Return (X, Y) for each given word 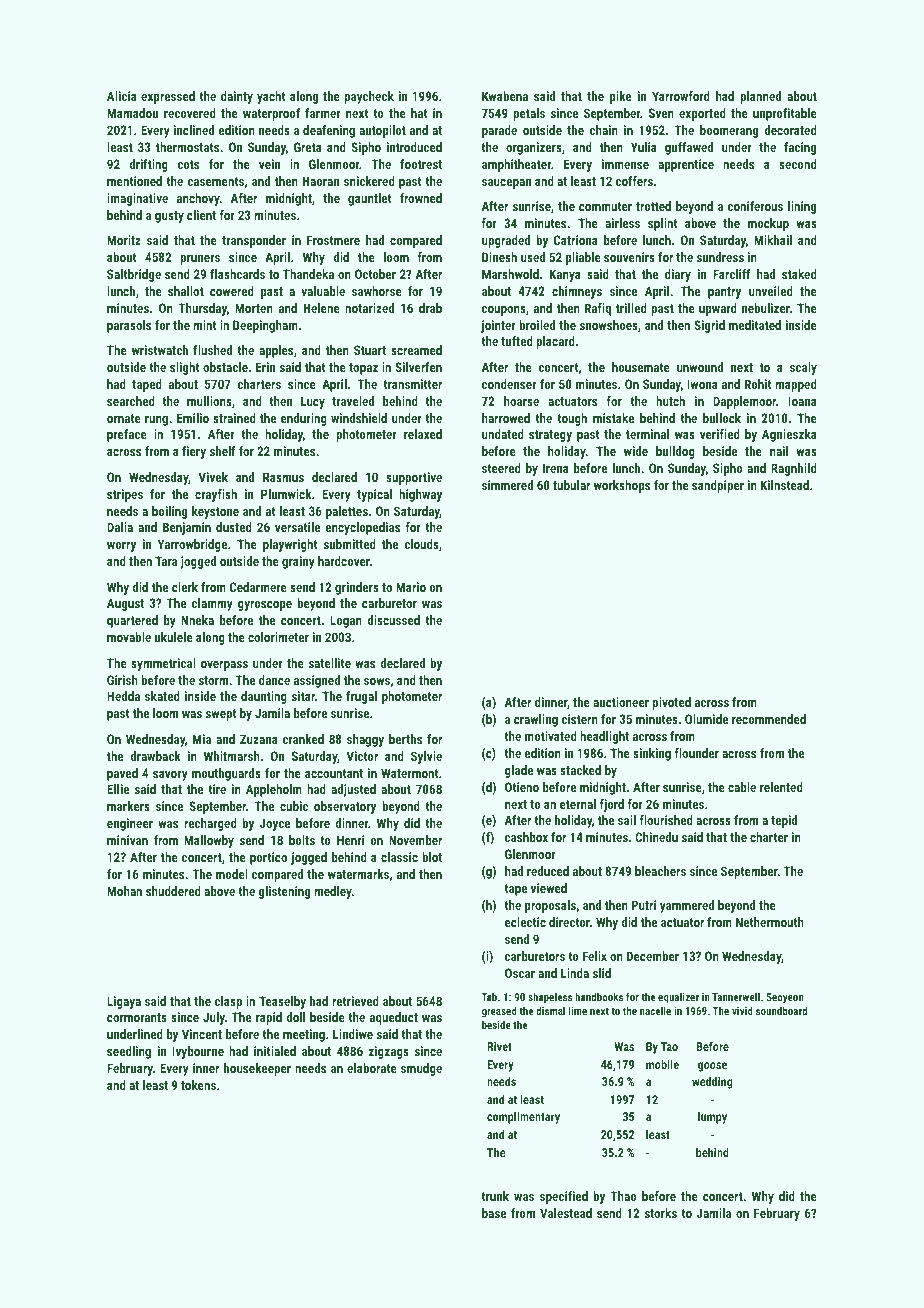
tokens (198, 1085)
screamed (416, 350)
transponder (254, 241)
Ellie (118, 789)
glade (519, 771)
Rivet (499, 1046)
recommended (769, 719)
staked (799, 274)
